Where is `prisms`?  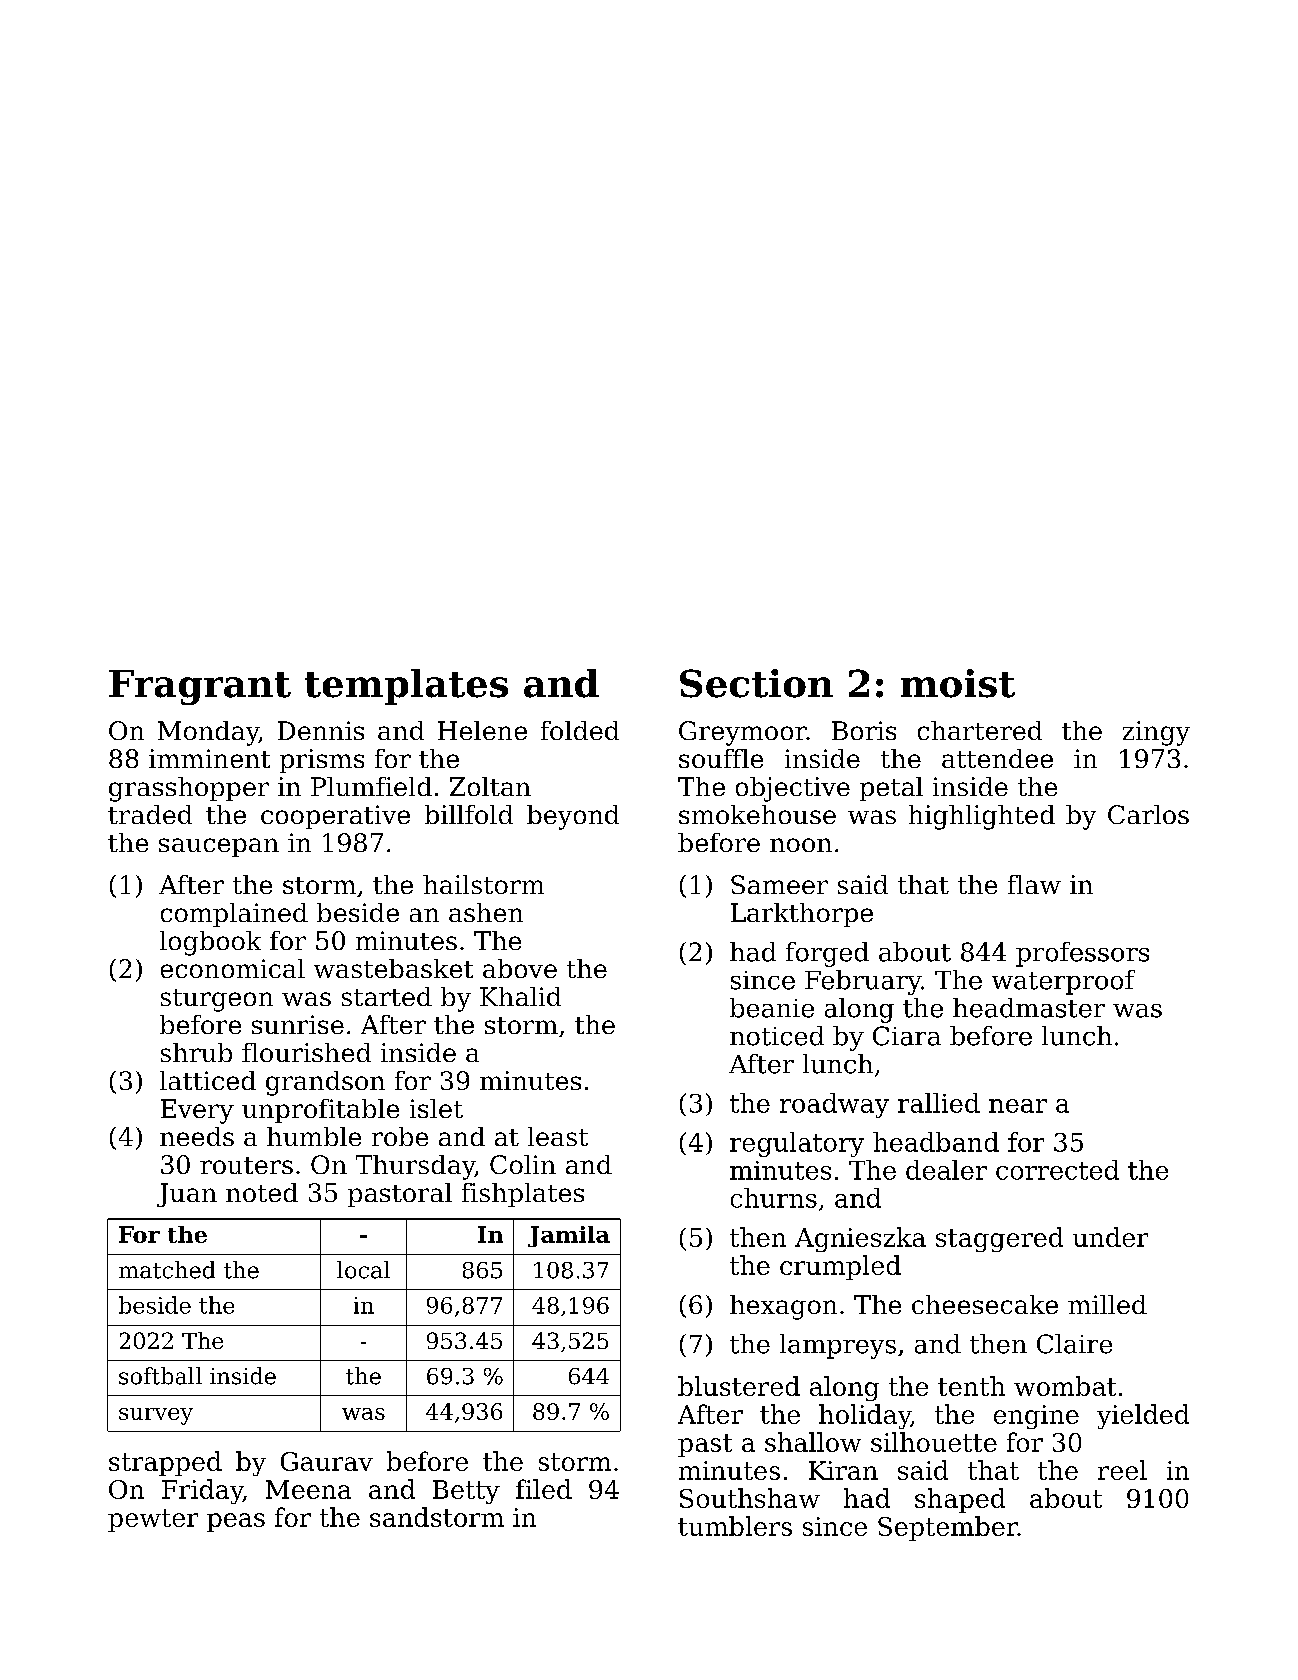
prisms is located at coordinates (322, 761).
